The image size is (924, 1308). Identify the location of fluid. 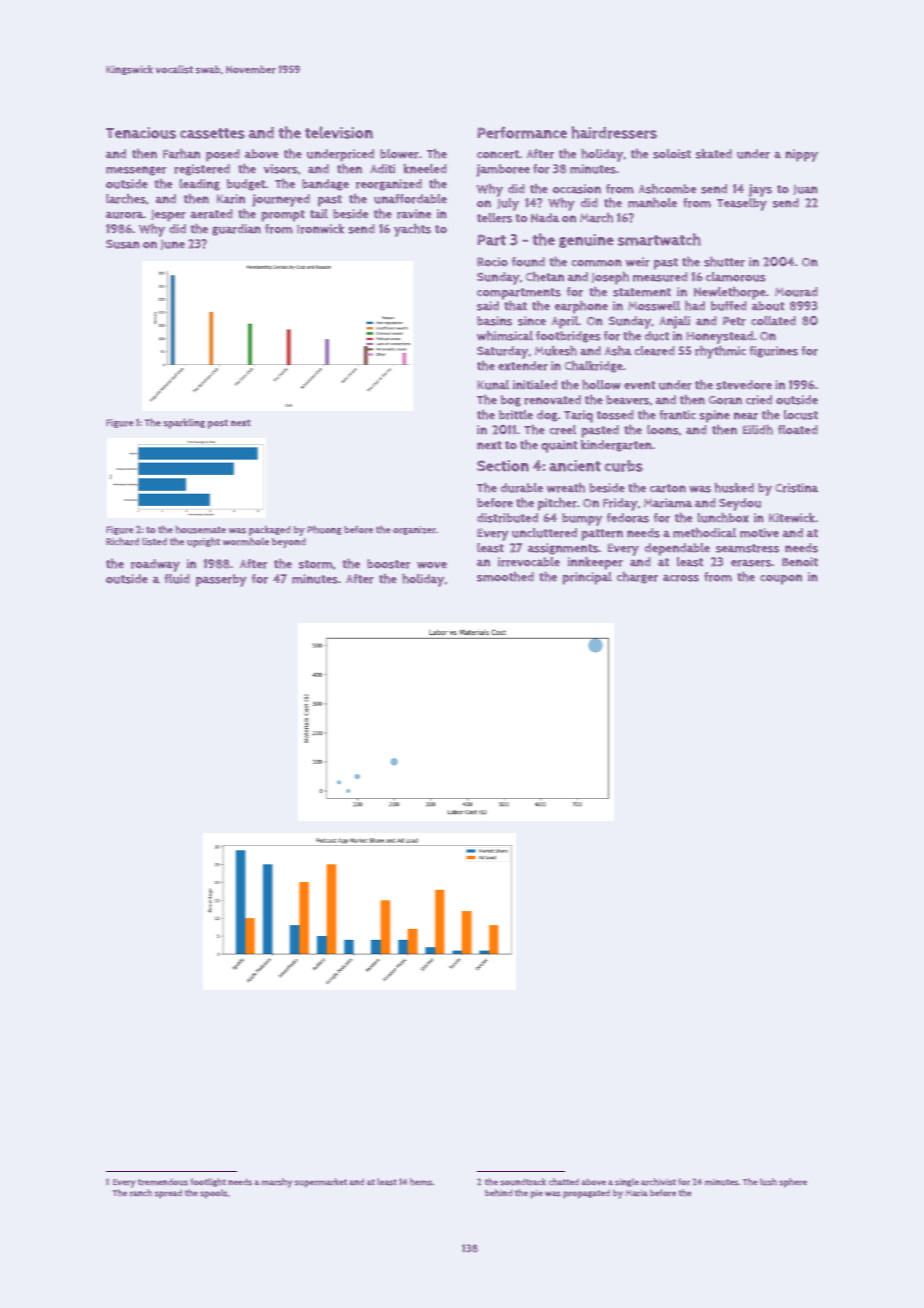
(177, 579).
